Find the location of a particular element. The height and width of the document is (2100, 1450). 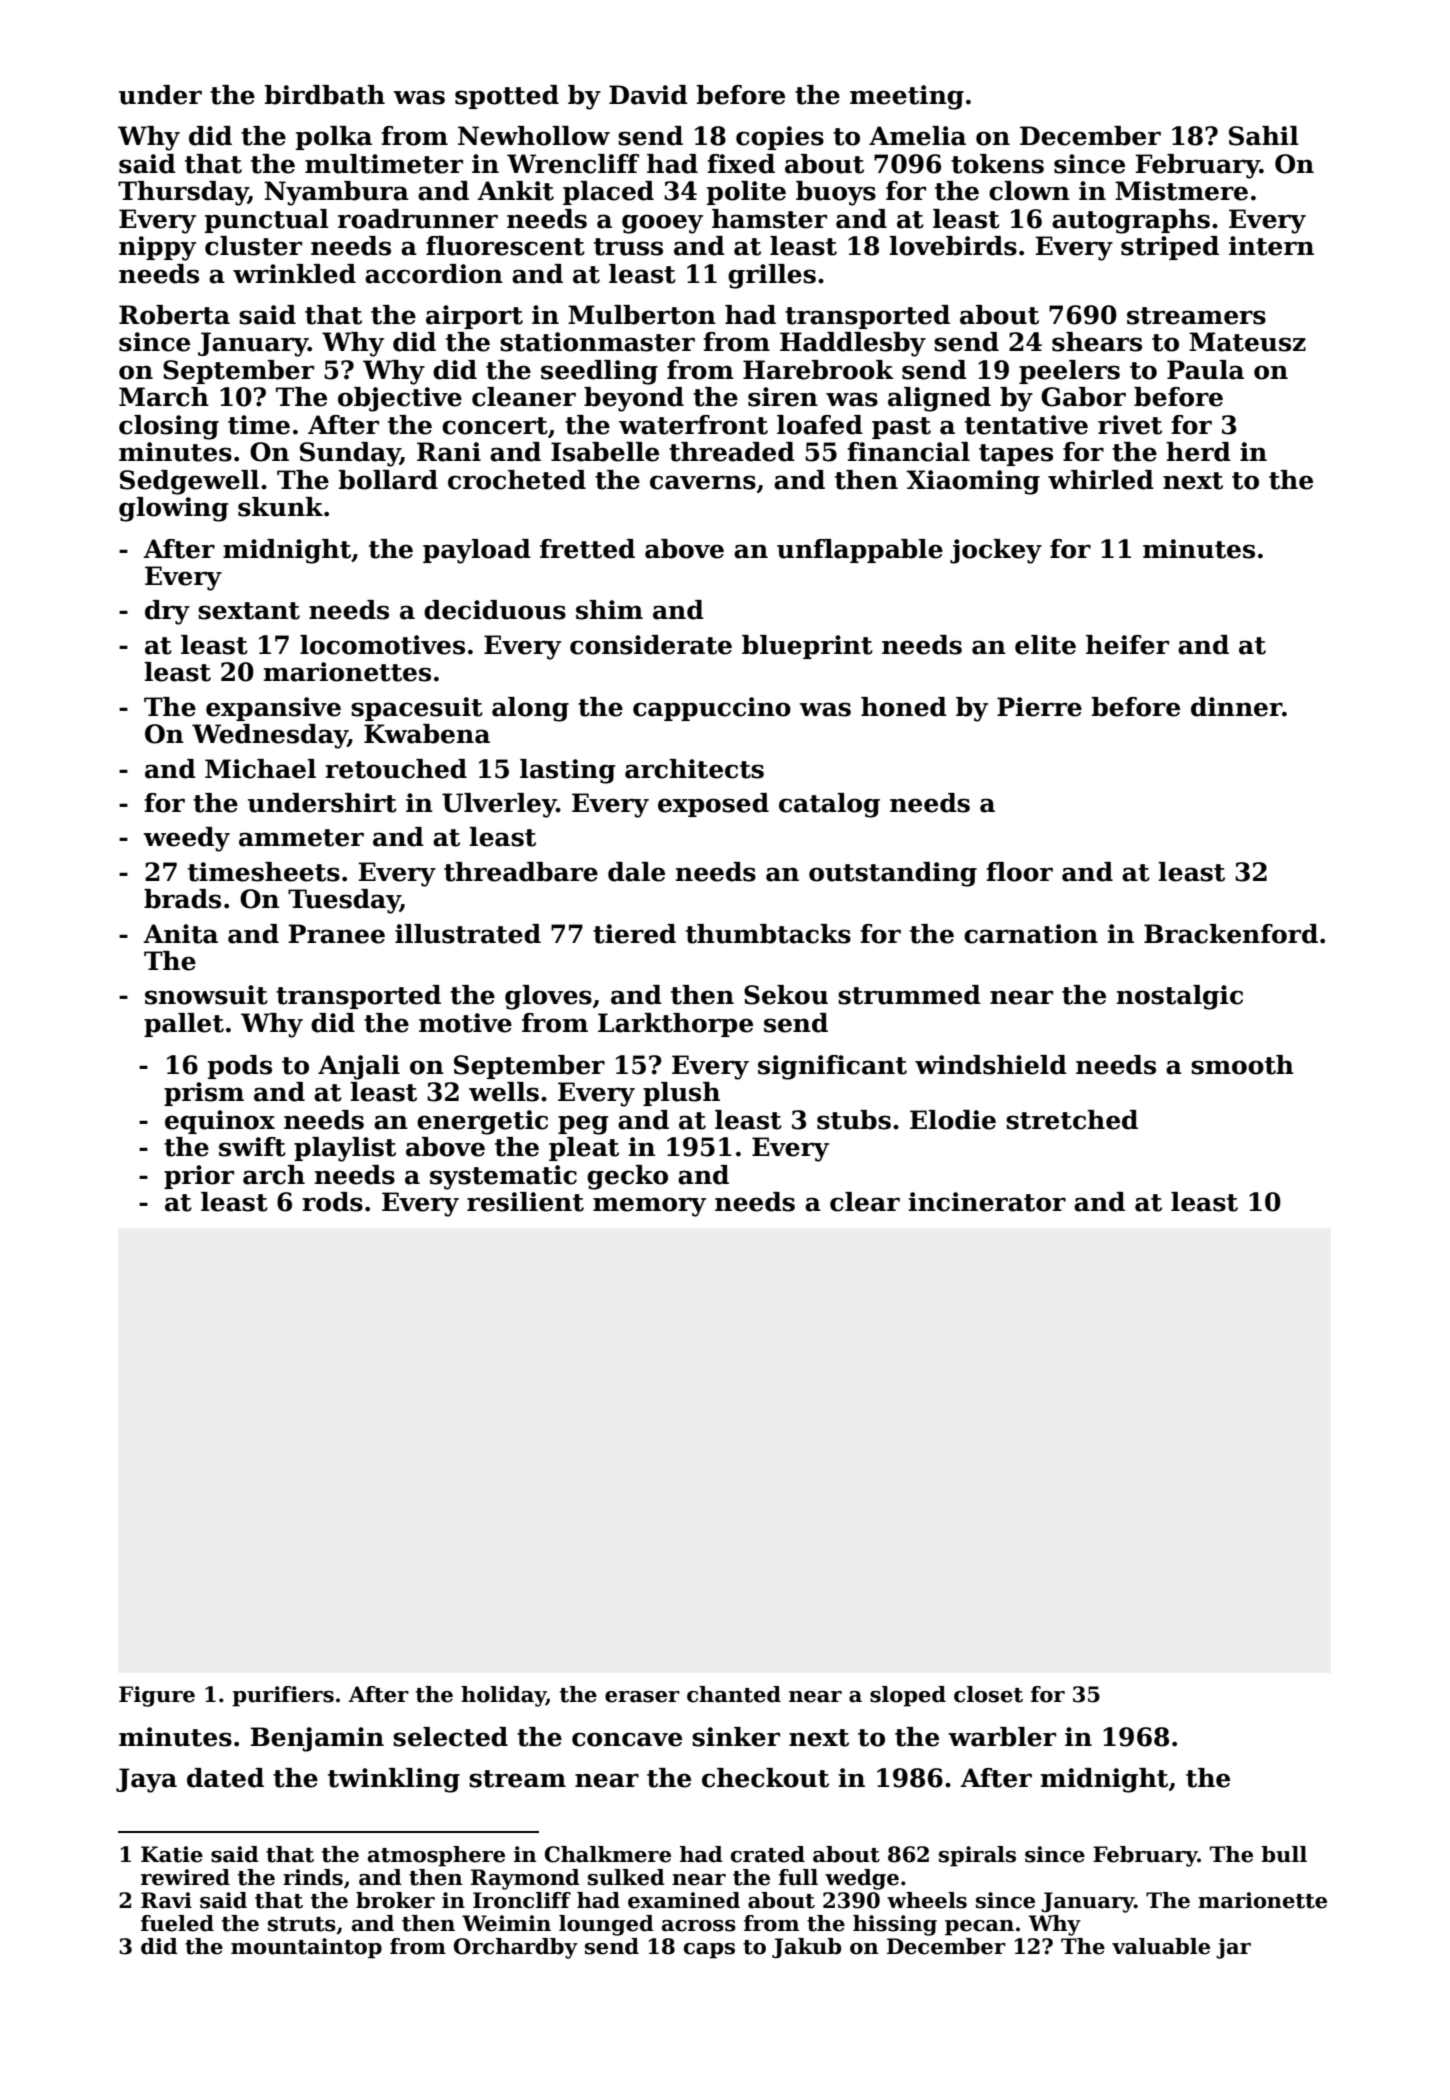

closet is located at coordinates (988, 1694).
